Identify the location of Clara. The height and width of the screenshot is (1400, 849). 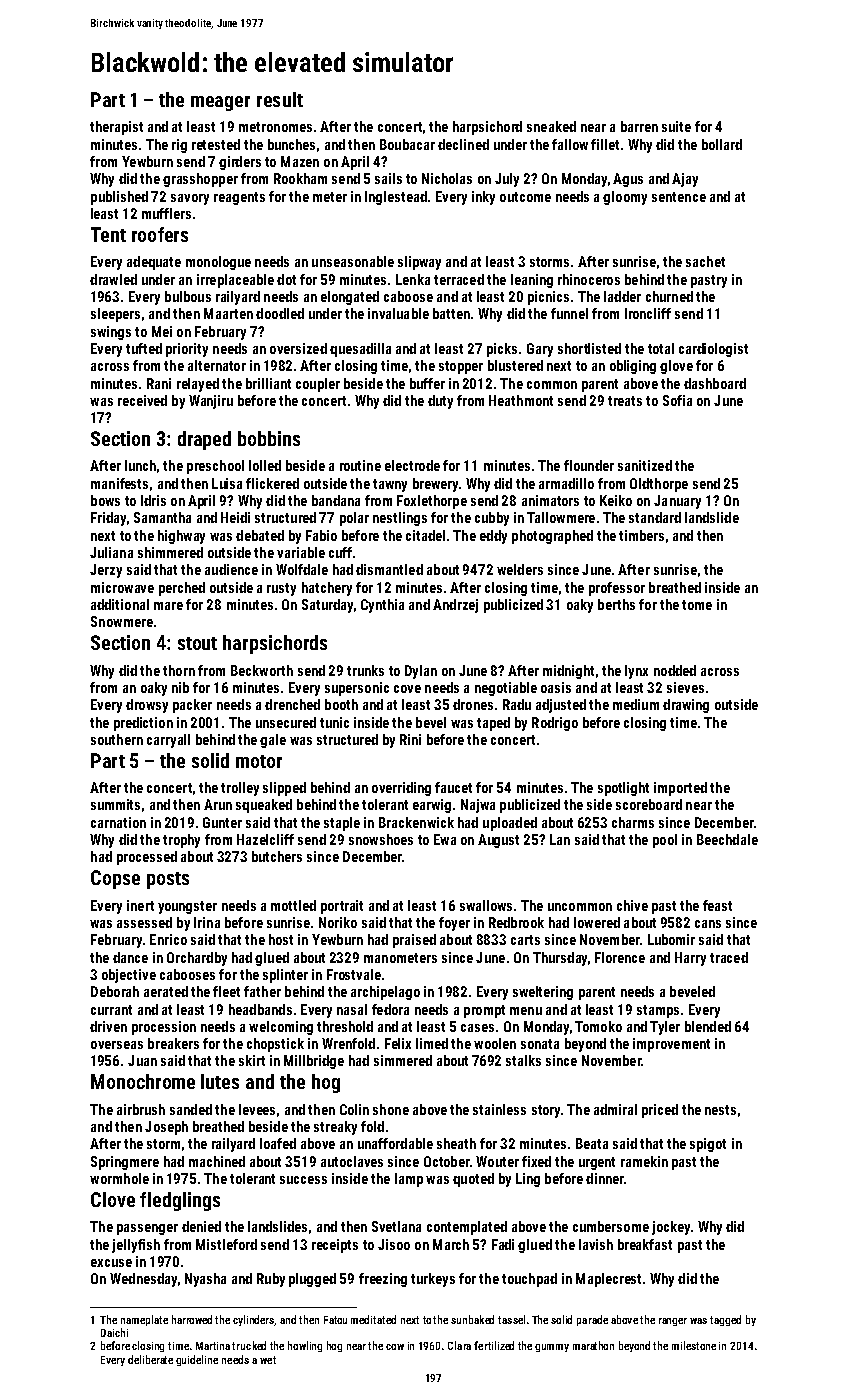
(459, 1345).
